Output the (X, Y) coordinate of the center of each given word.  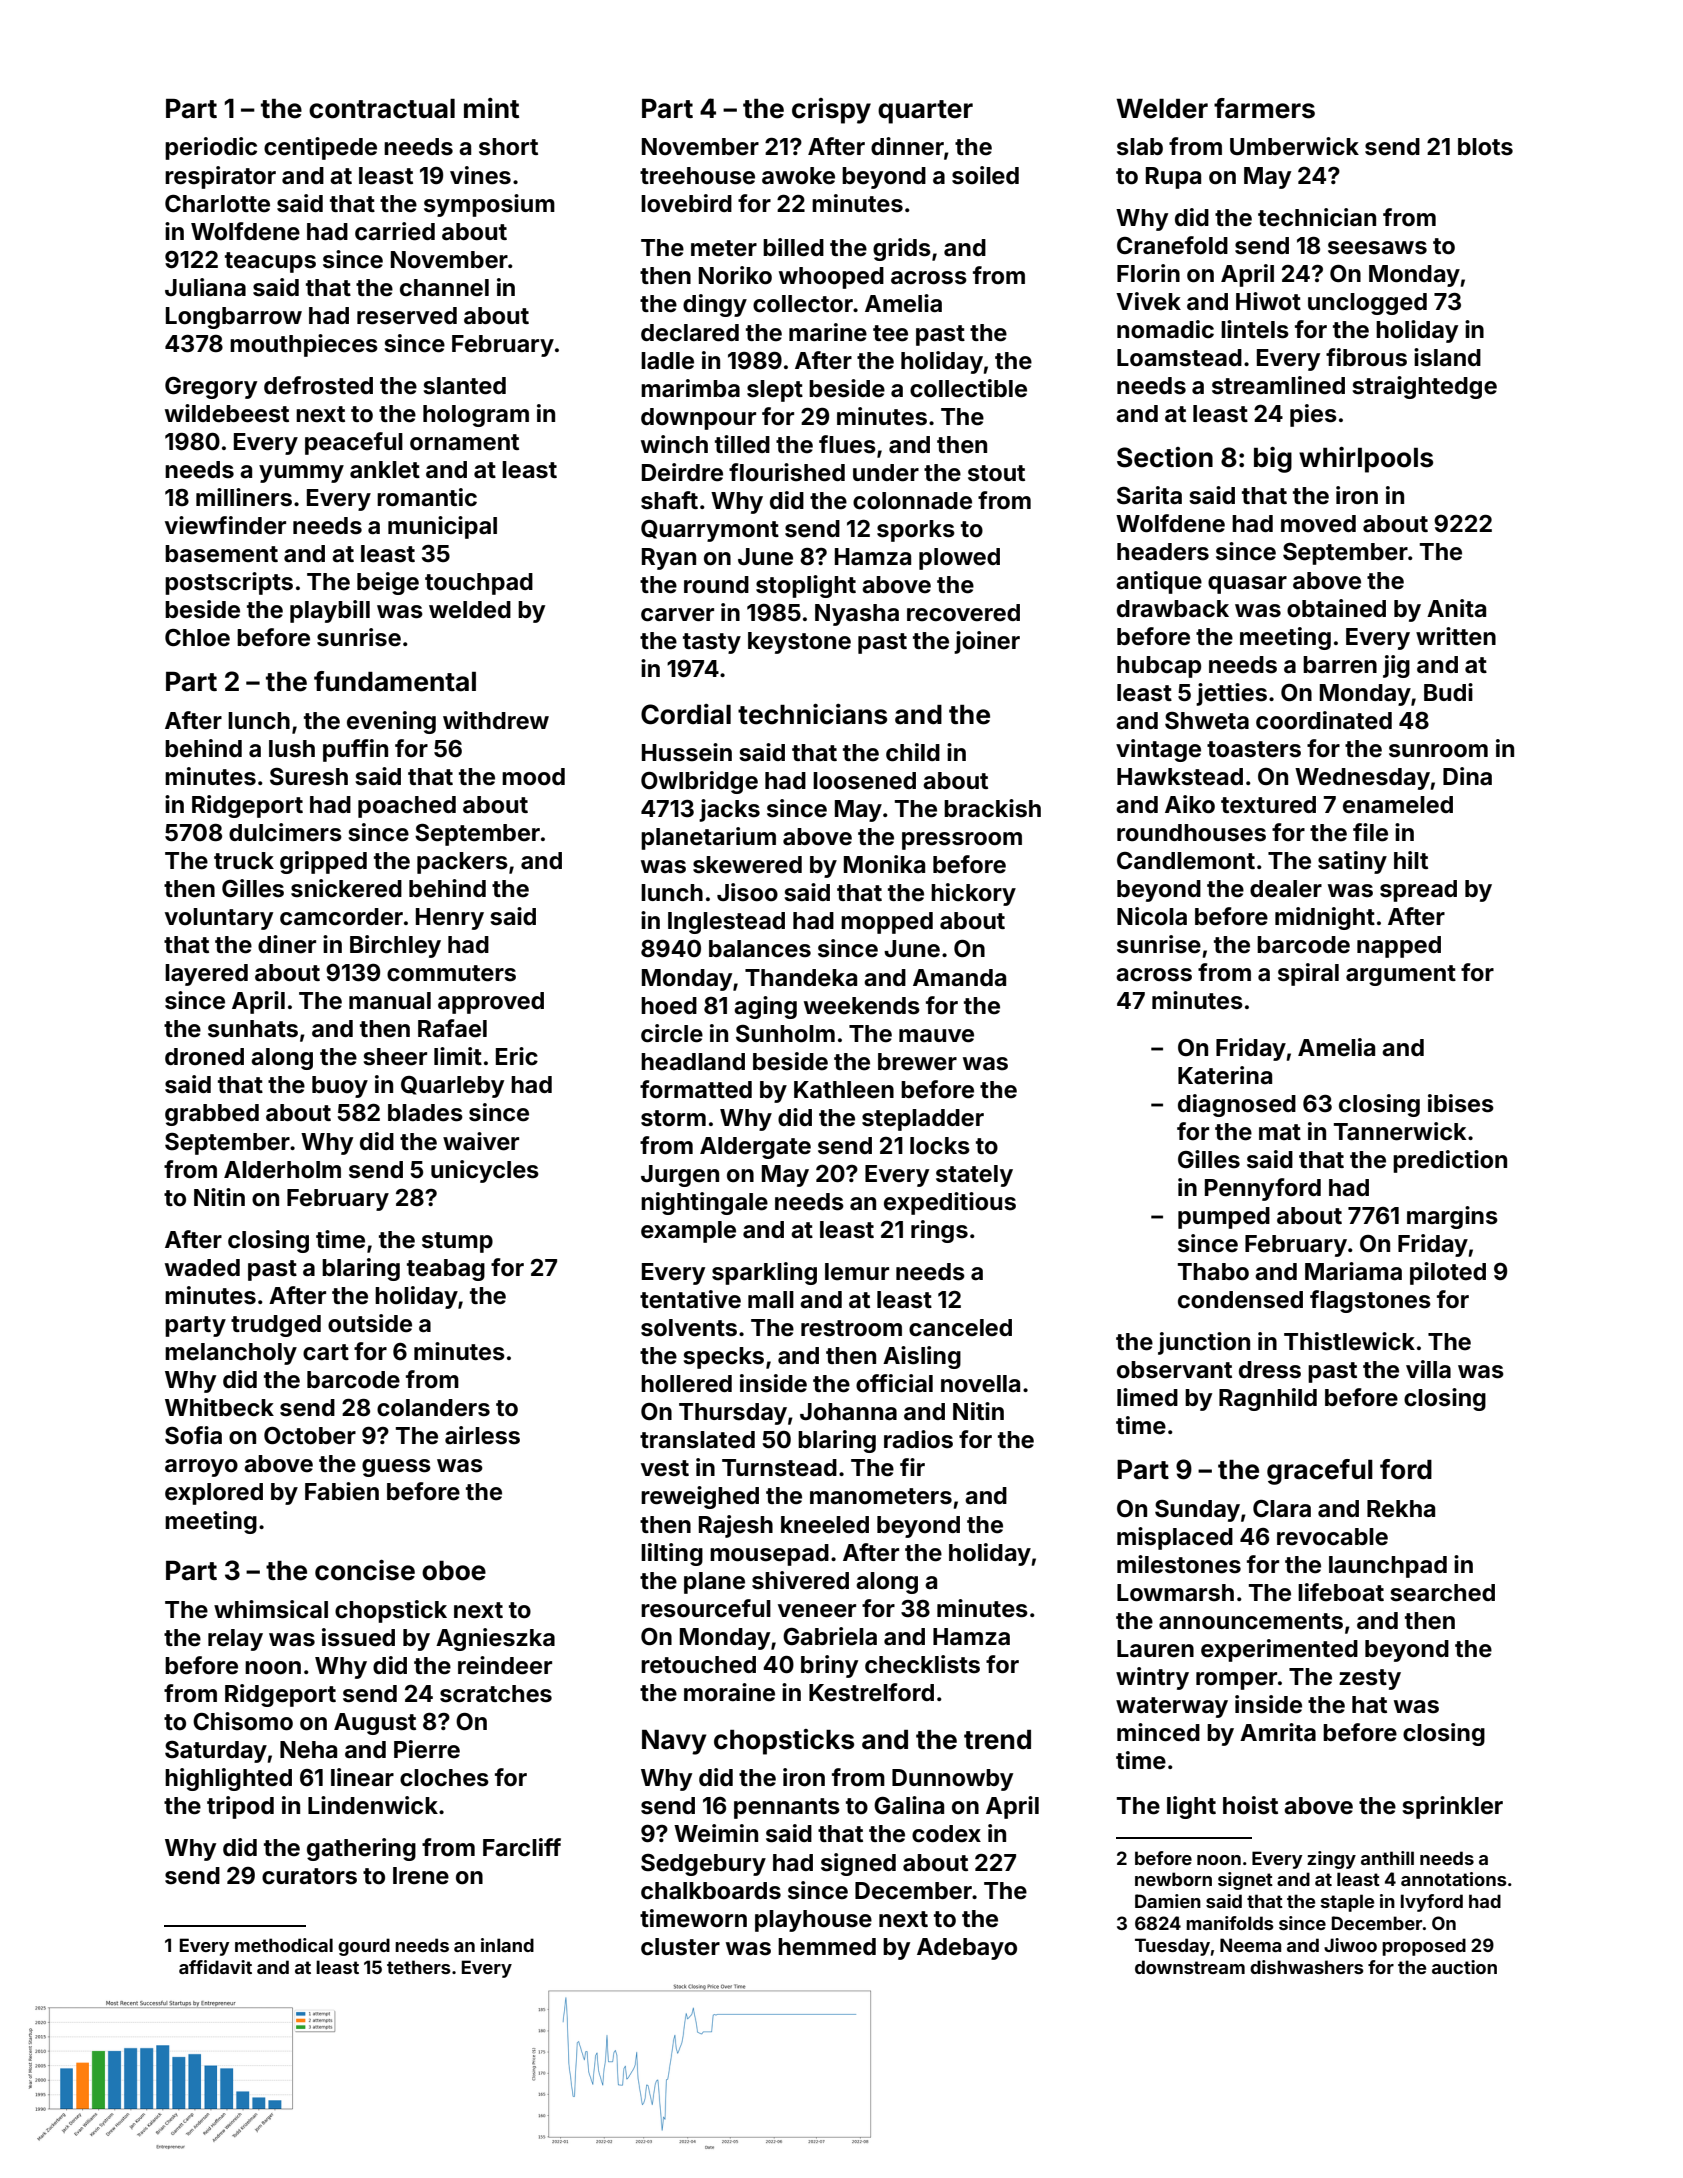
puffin (355, 750)
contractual (382, 109)
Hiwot (1268, 301)
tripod (240, 1807)
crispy (831, 111)
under (886, 473)
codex (946, 1834)
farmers (1264, 108)
